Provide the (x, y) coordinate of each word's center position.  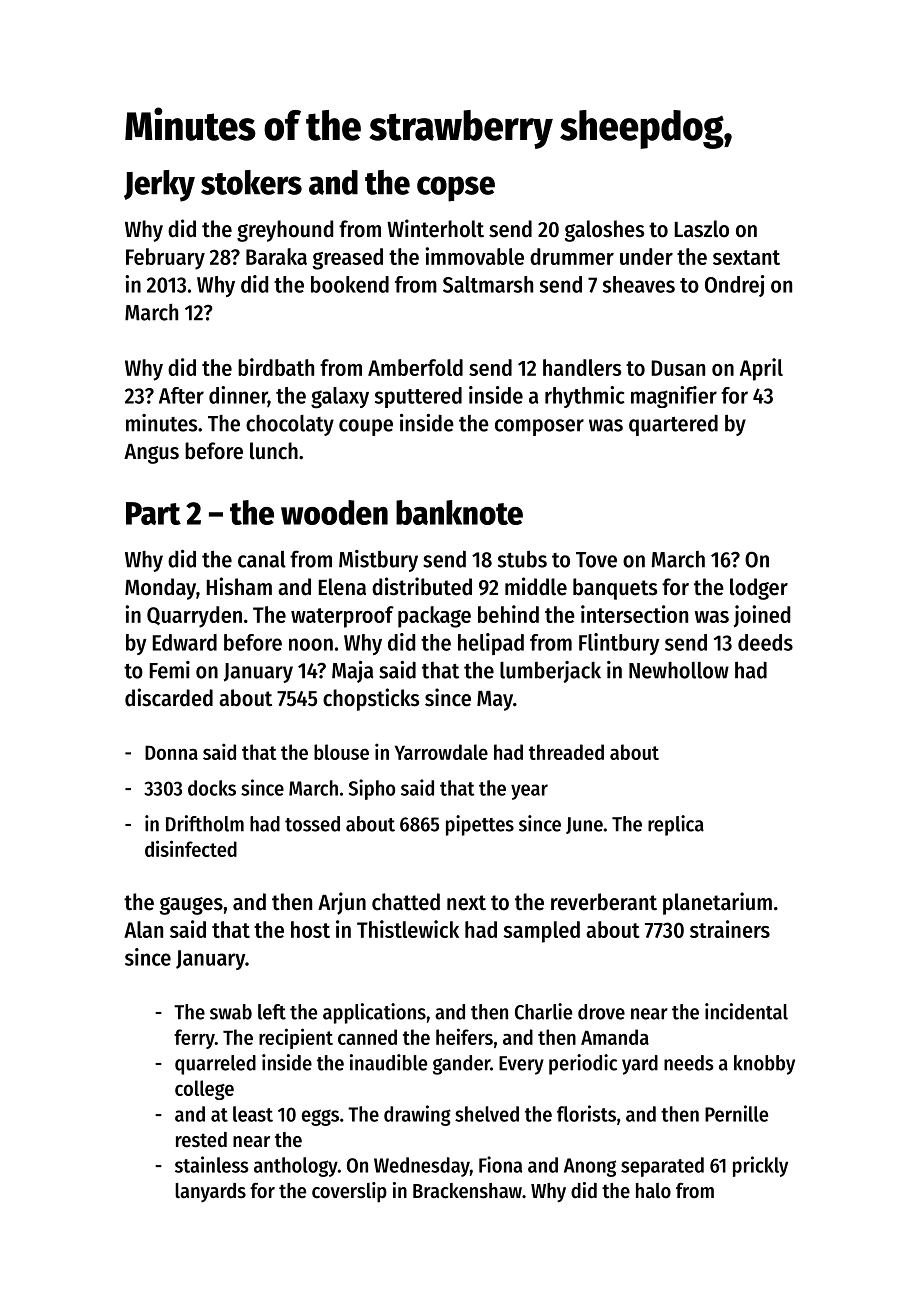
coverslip (349, 1192)
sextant (746, 257)
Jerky (159, 186)
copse (456, 189)
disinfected (191, 848)
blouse (341, 752)
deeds (765, 642)
